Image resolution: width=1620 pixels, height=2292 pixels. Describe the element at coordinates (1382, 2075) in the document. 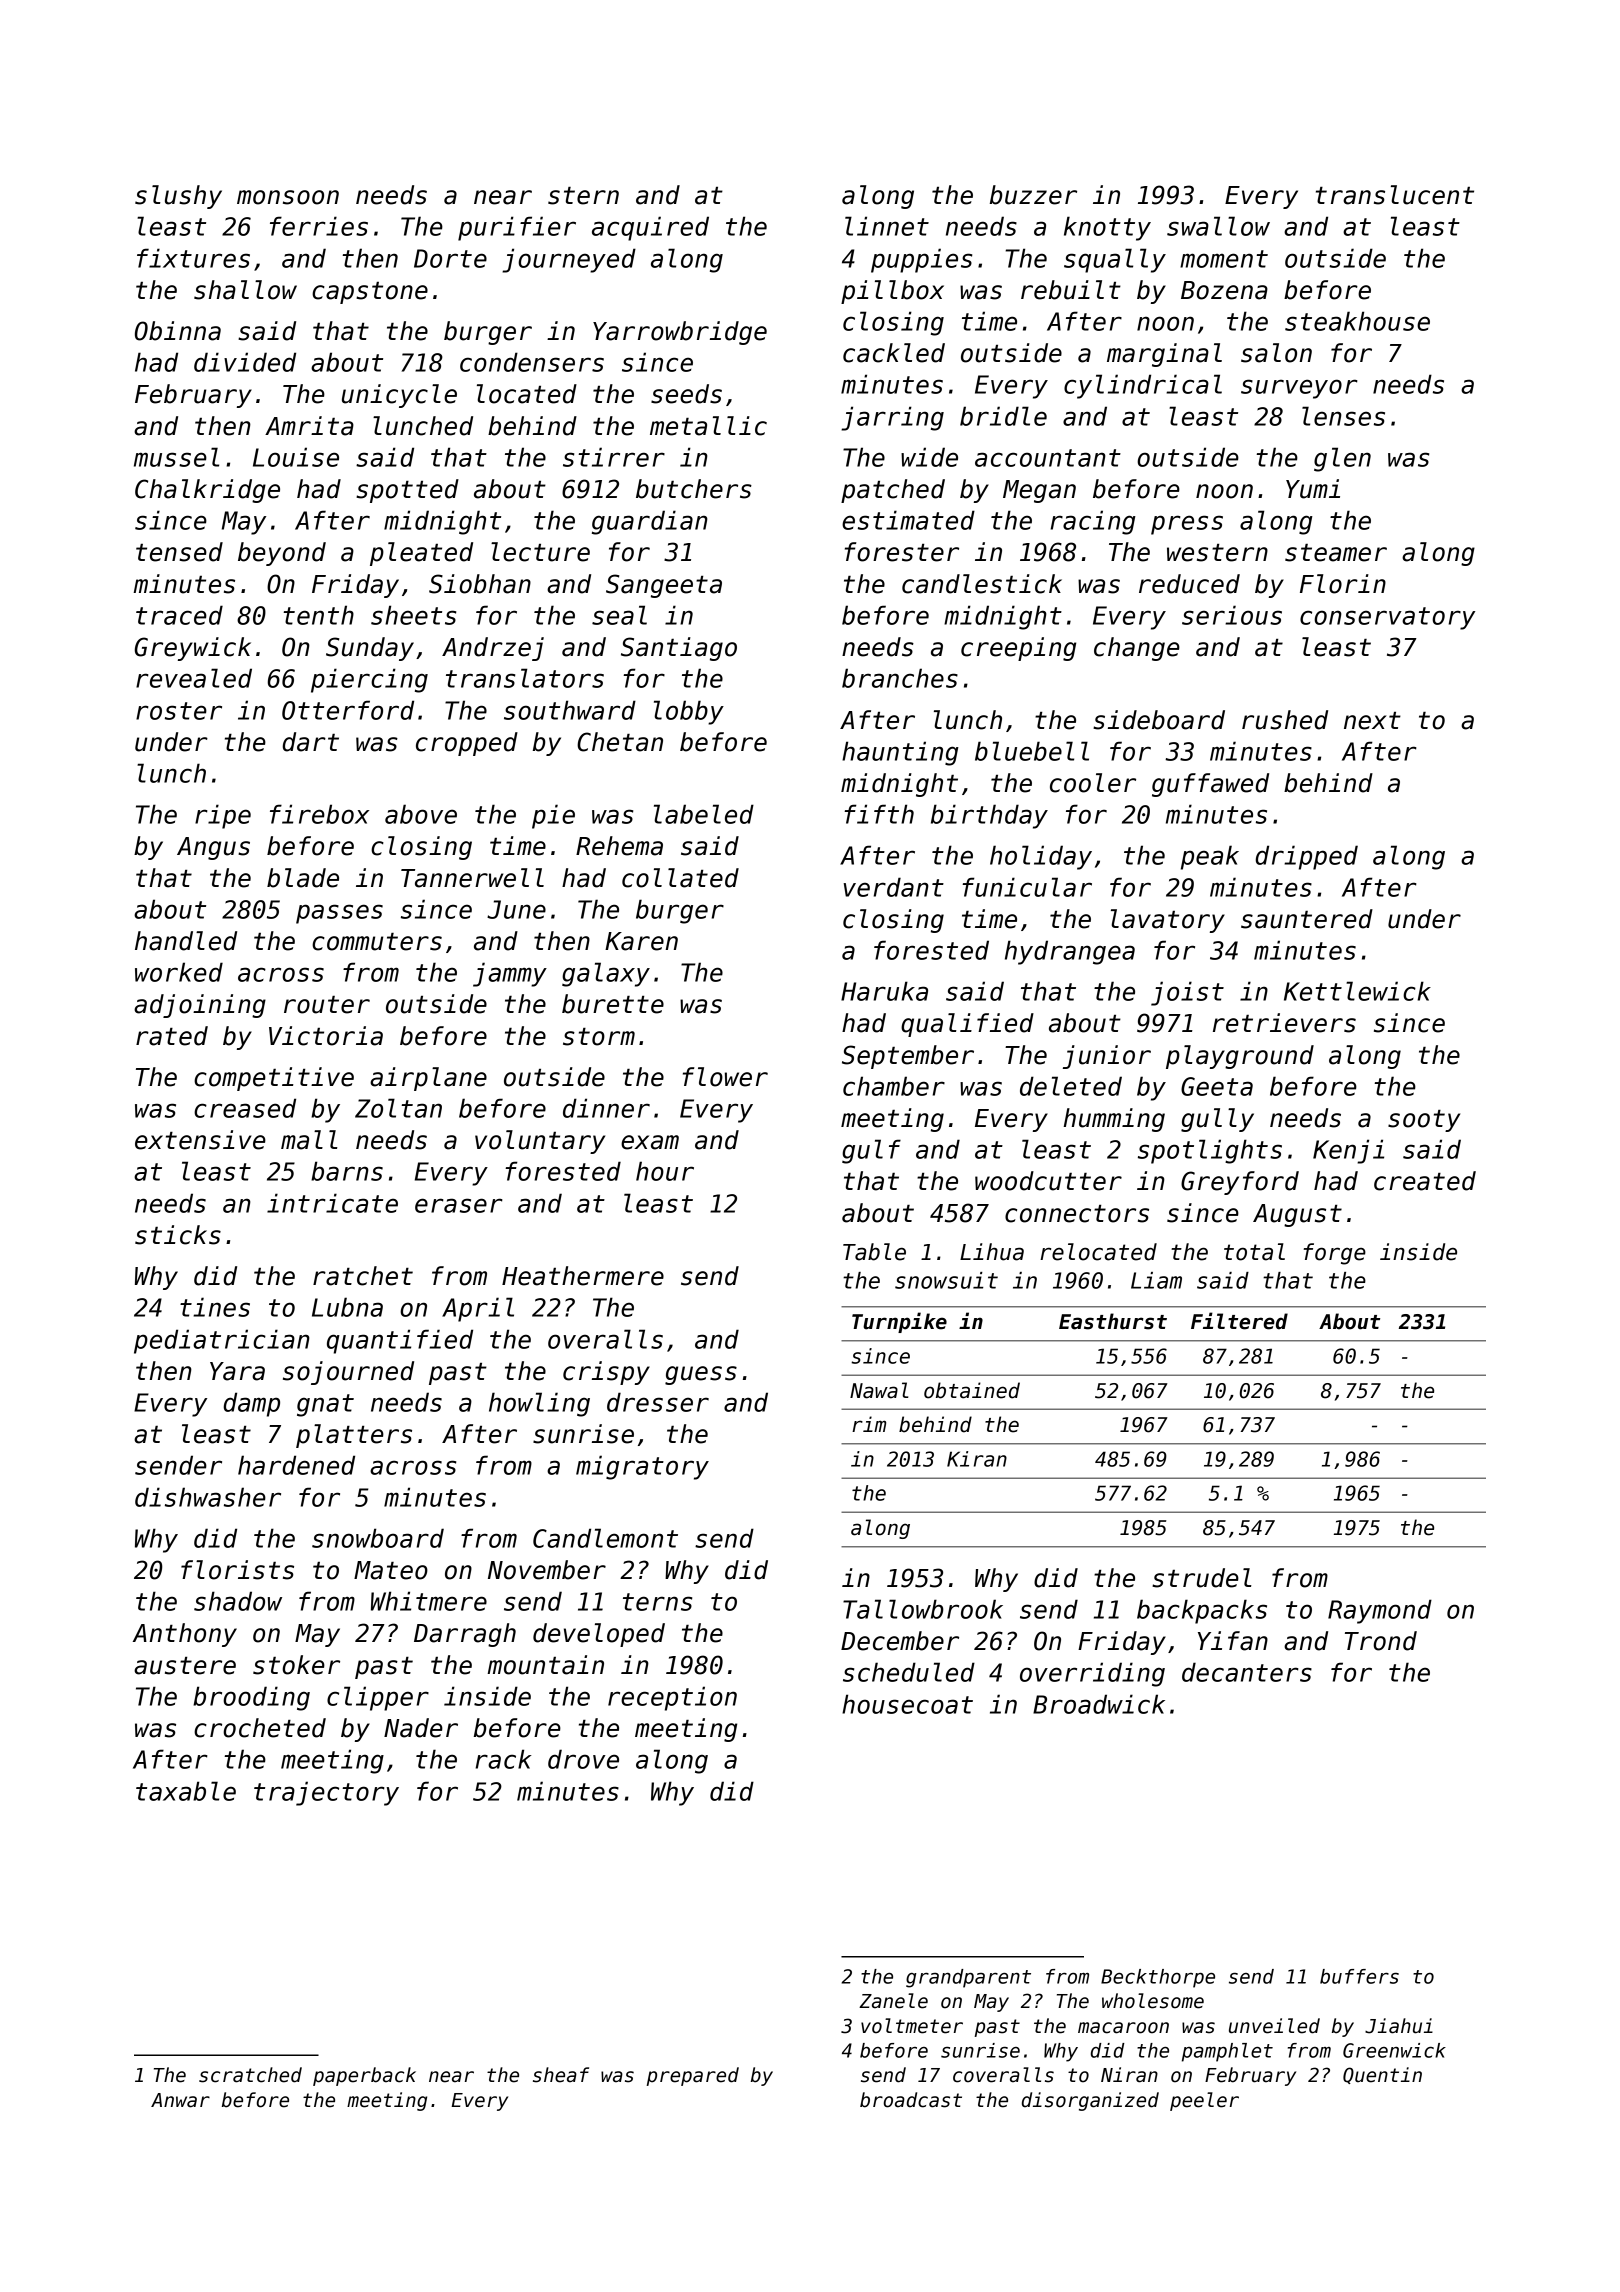

I see `Quentin` at that location.
